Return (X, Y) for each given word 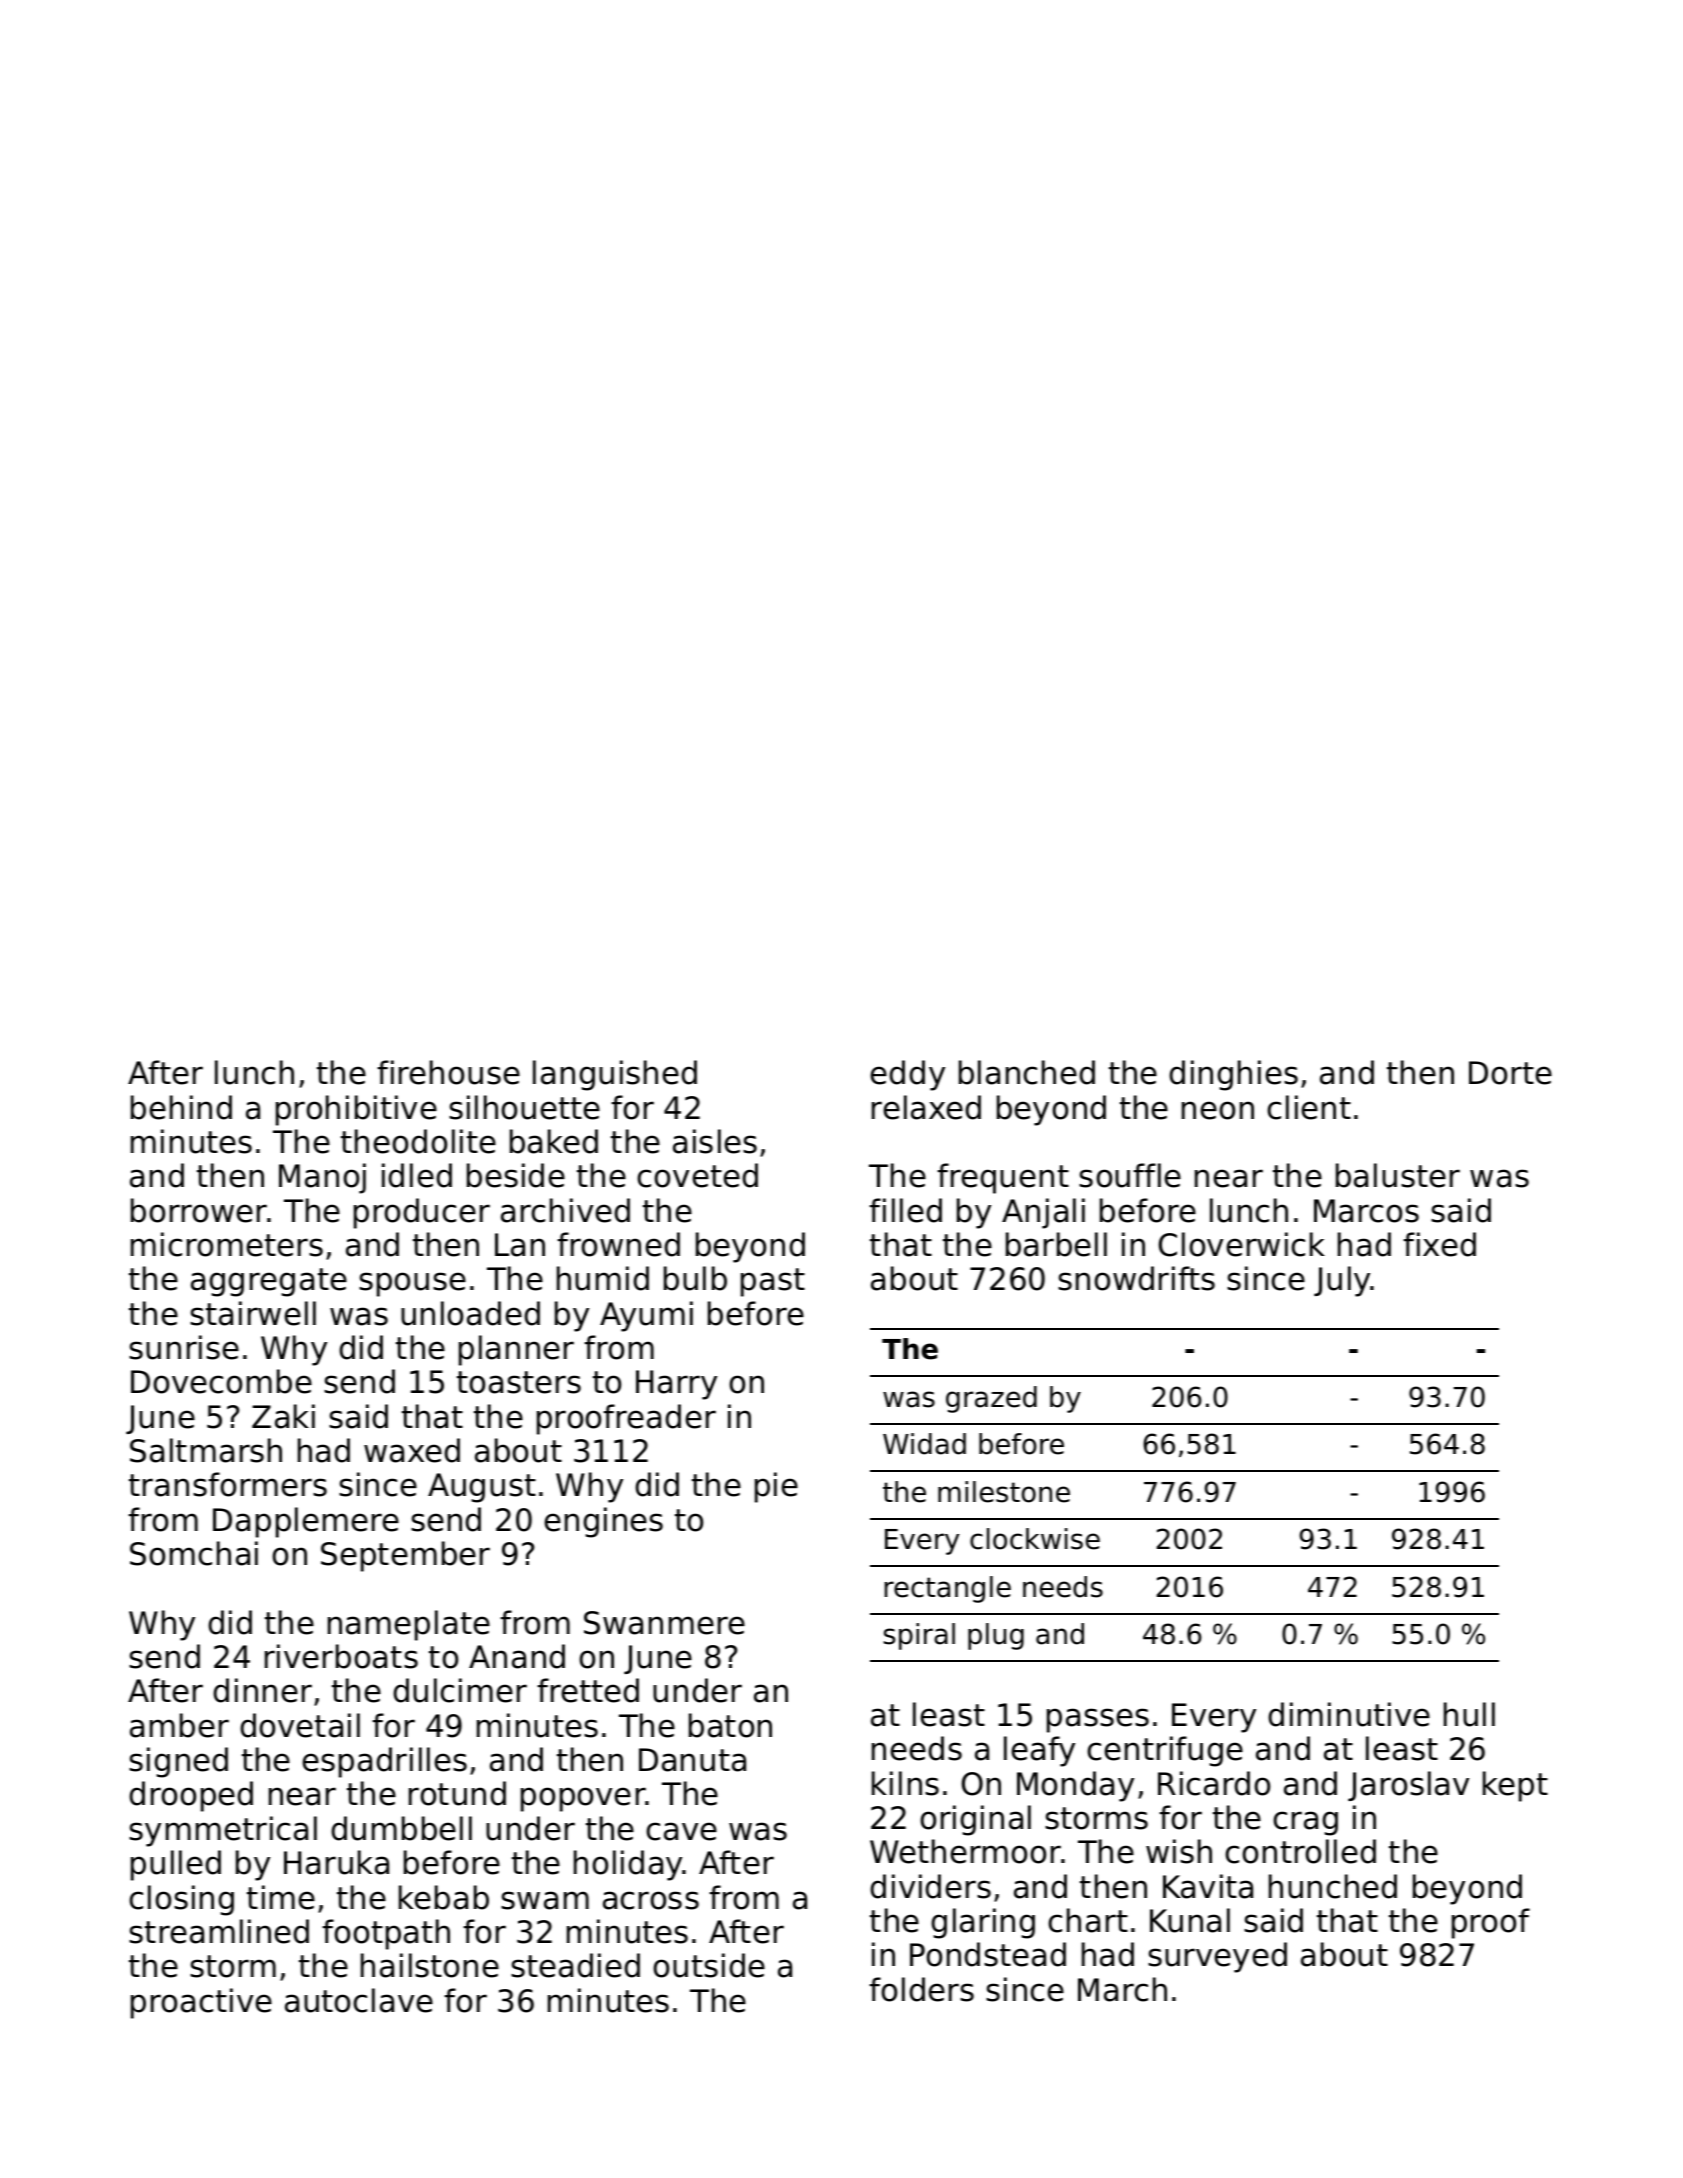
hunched (1333, 1886)
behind (181, 1107)
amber (179, 1725)
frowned (618, 1244)
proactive (201, 2003)
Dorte (1510, 1073)
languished (615, 1075)
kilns (905, 1783)
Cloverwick (1242, 1244)
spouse (412, 1284)
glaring (983, 1923)
